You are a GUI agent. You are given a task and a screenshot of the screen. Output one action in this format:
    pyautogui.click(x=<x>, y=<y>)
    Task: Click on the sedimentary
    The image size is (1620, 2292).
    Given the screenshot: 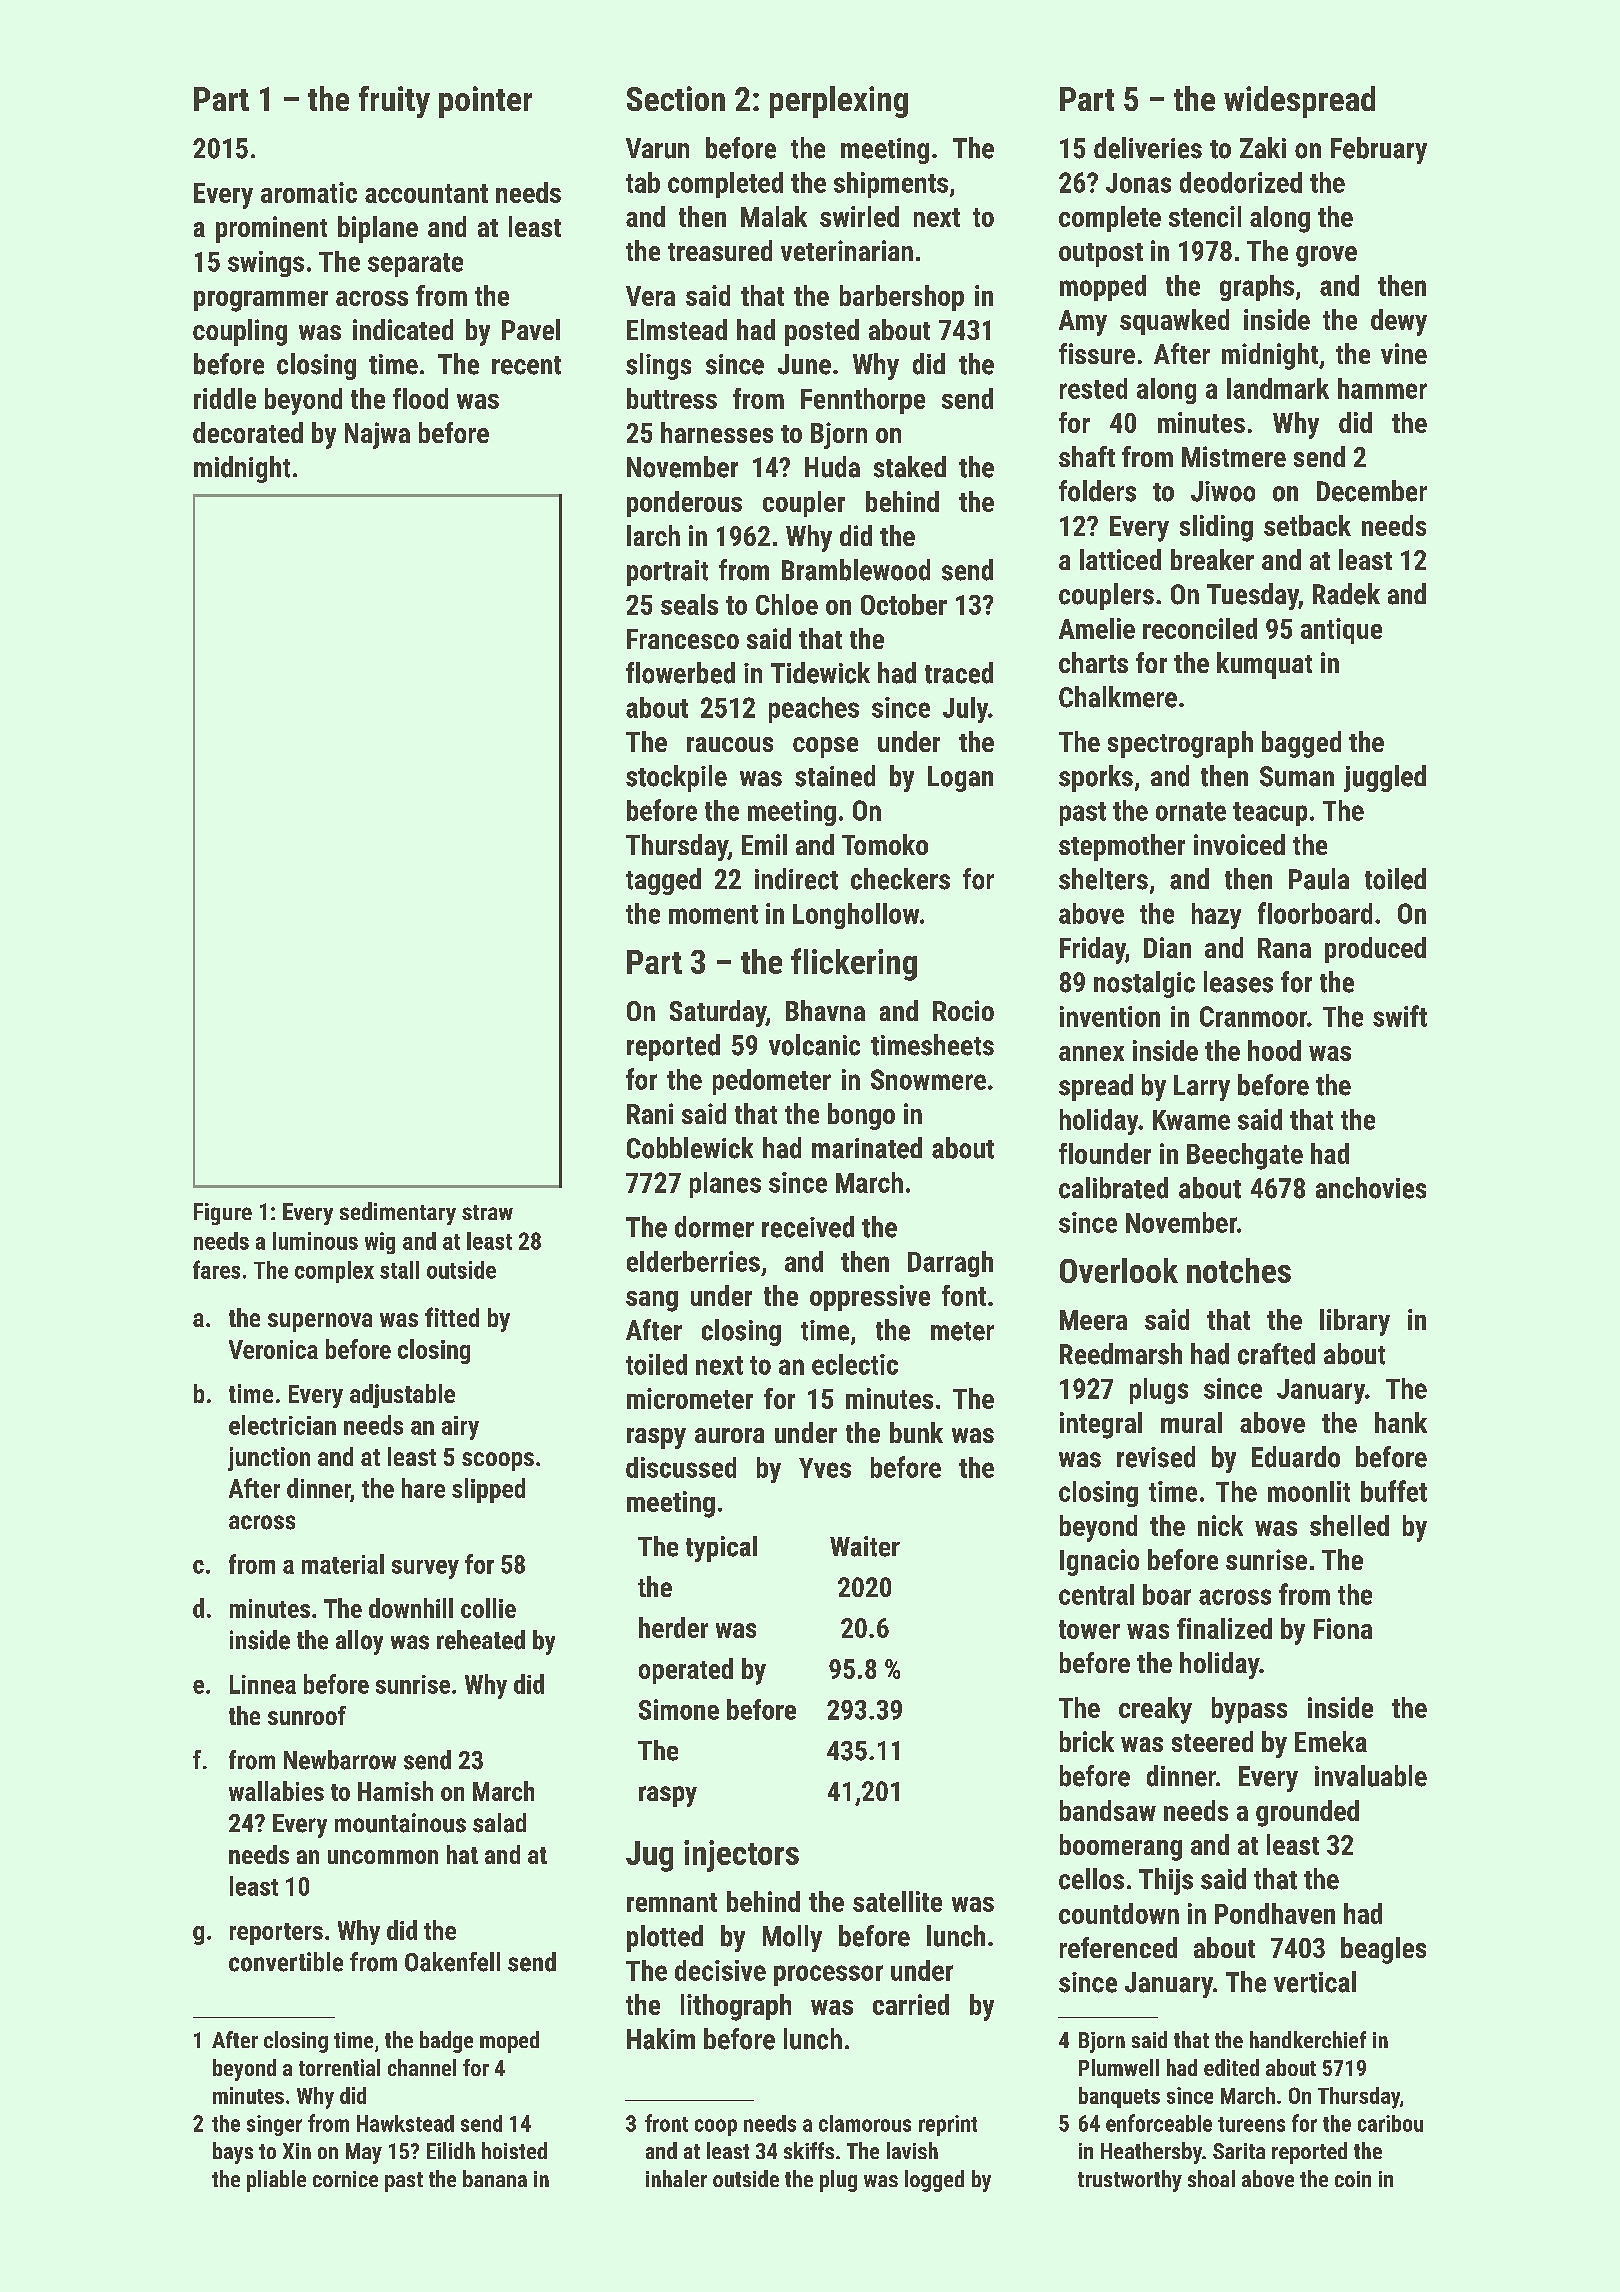 What is the action you would take?
    pyautogui.click(x=398, y=1213)
